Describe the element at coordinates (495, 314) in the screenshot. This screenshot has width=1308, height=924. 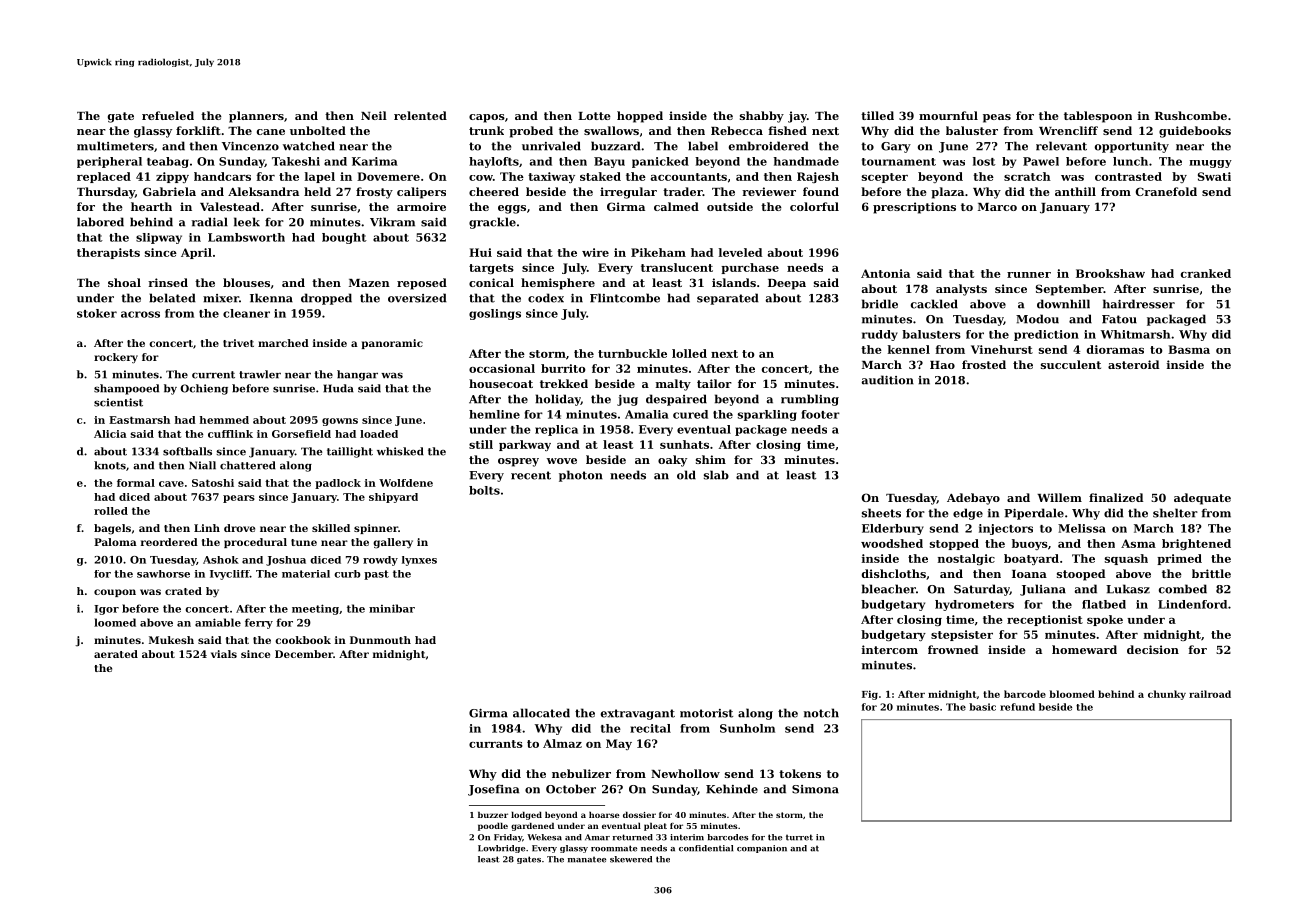
I see `goslings` at that location.
